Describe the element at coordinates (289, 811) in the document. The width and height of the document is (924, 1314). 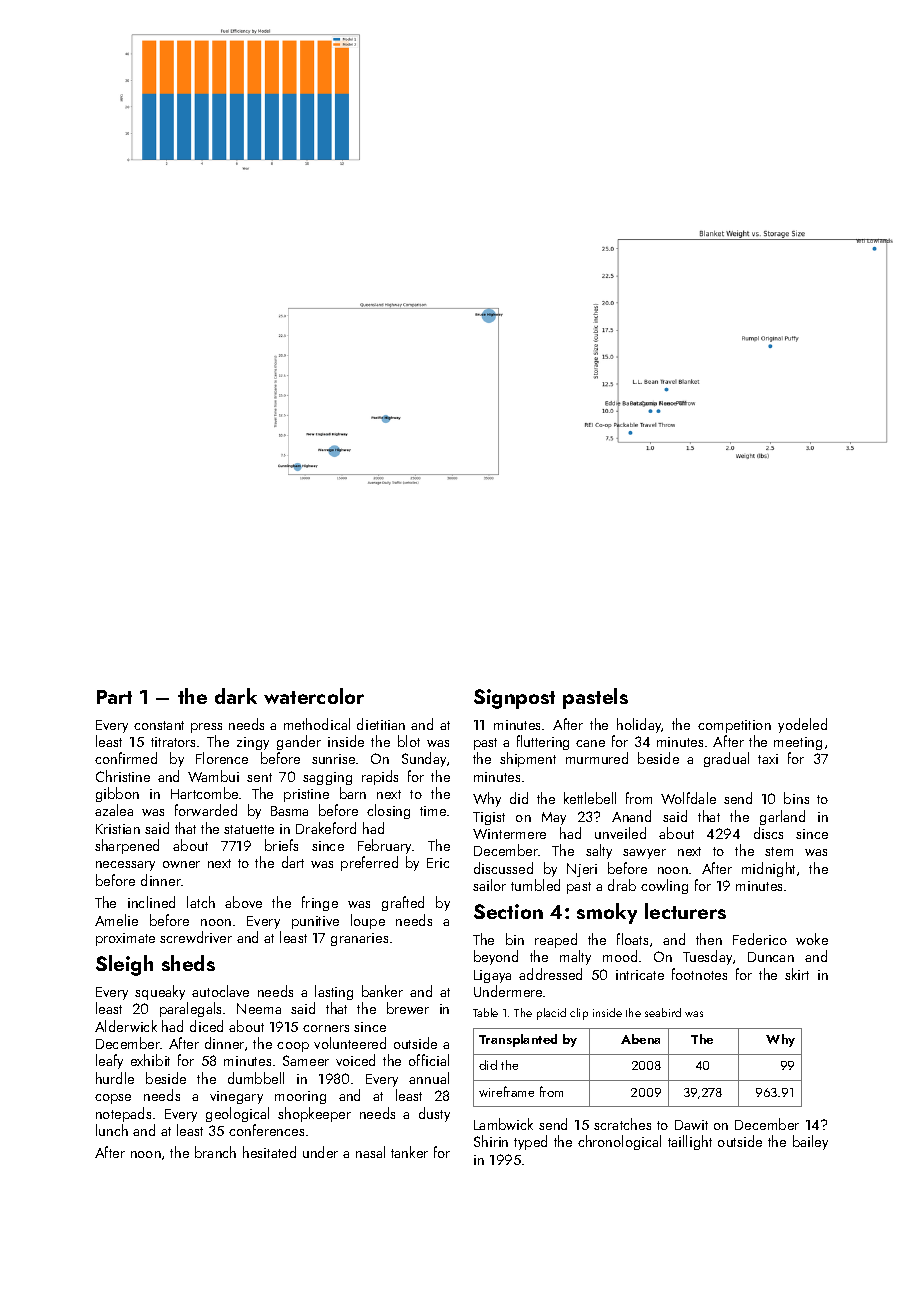
I see `Basma` at that location.
